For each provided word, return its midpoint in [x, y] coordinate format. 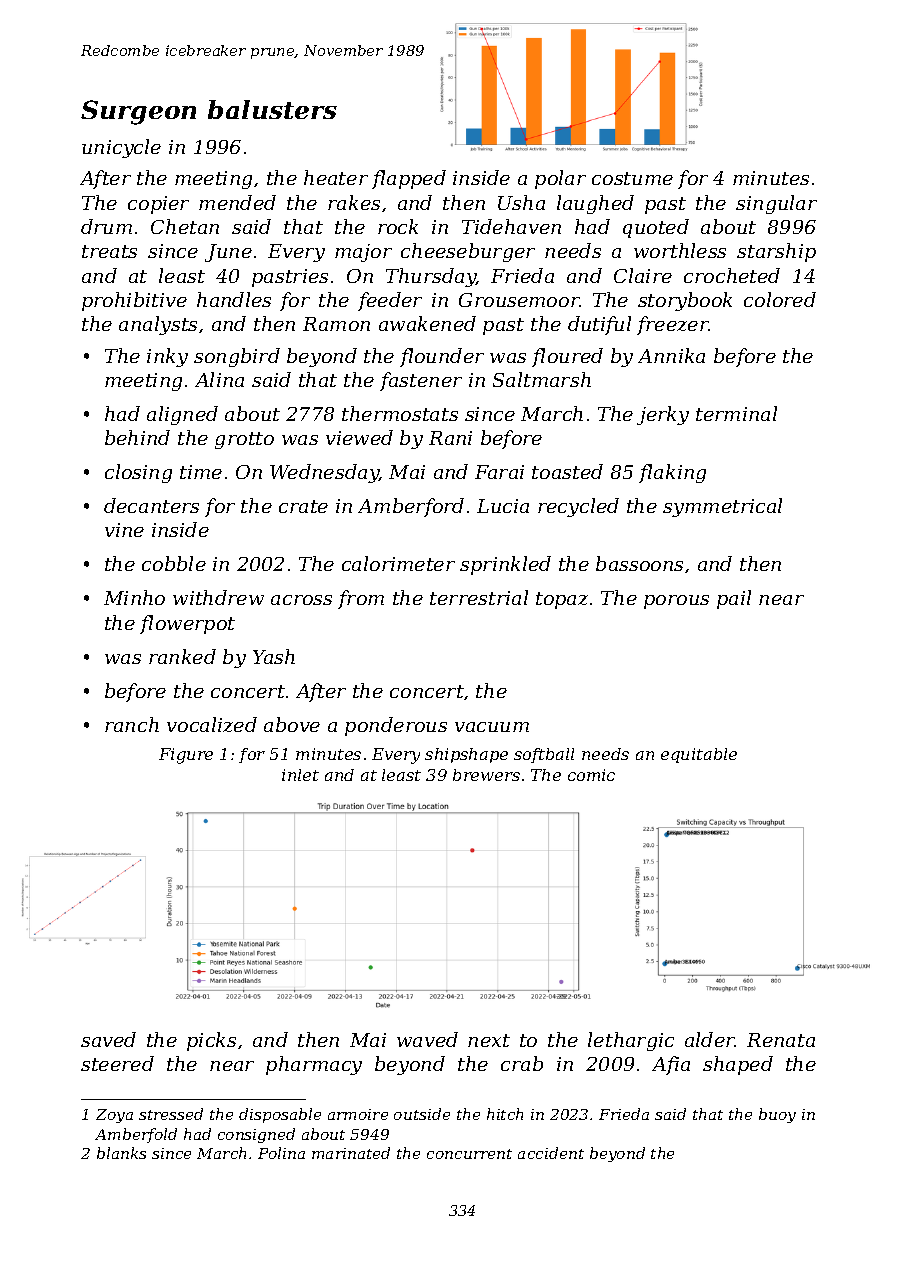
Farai [499, 472]
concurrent [469, 1154]
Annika [671, 355]
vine [124, 530]
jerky [663, 415]
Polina [281, 1153]
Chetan [185, 226]
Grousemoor [519, 300]
